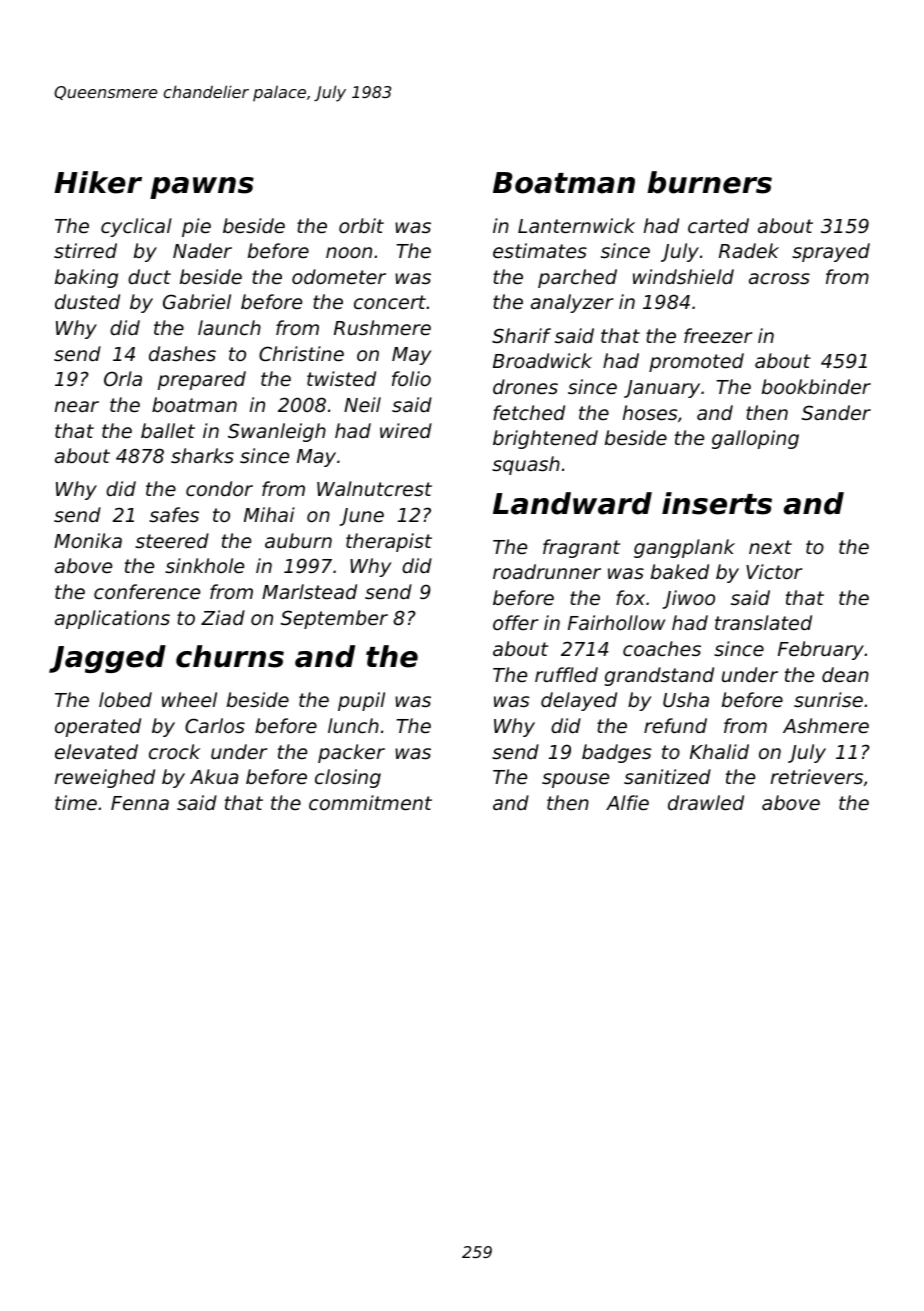 The height and width of the page is (1311, 924). I want to click on time, so click(76, 802).
